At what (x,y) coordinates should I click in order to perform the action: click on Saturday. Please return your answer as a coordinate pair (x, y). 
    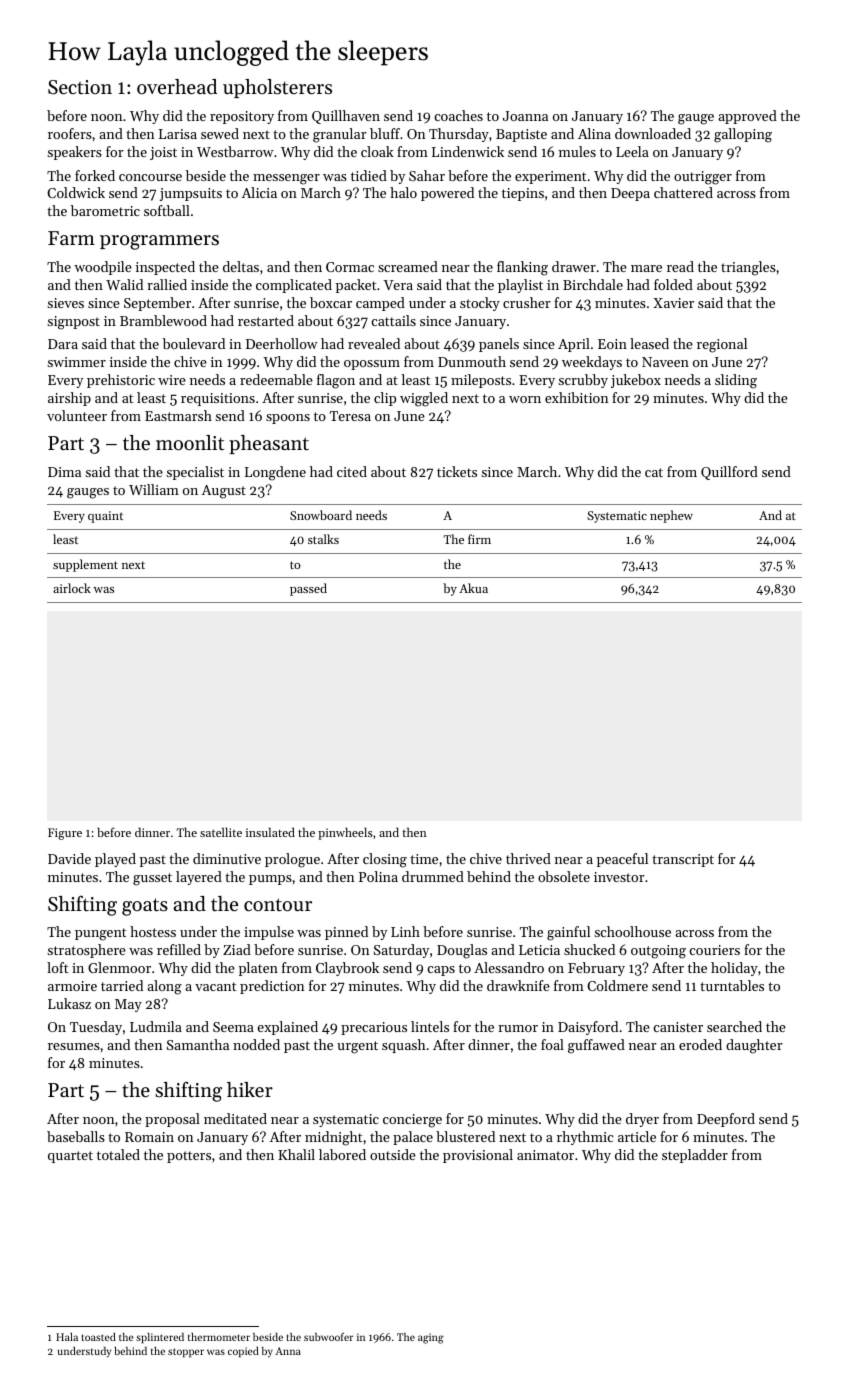
    Looking at the image, I should click on (401, 951).
